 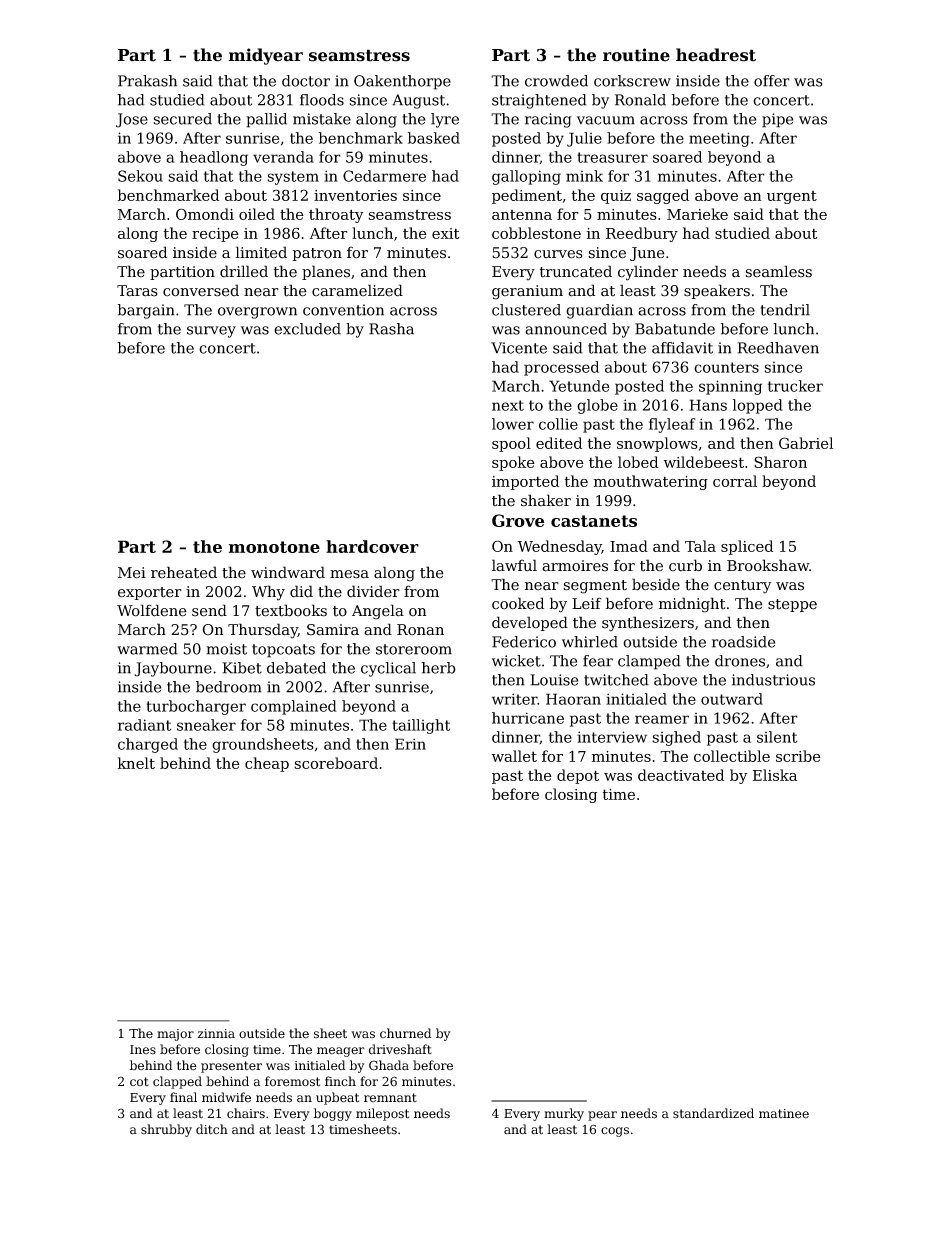 I want to click on scoreboard, so click(x=336, y=763).
